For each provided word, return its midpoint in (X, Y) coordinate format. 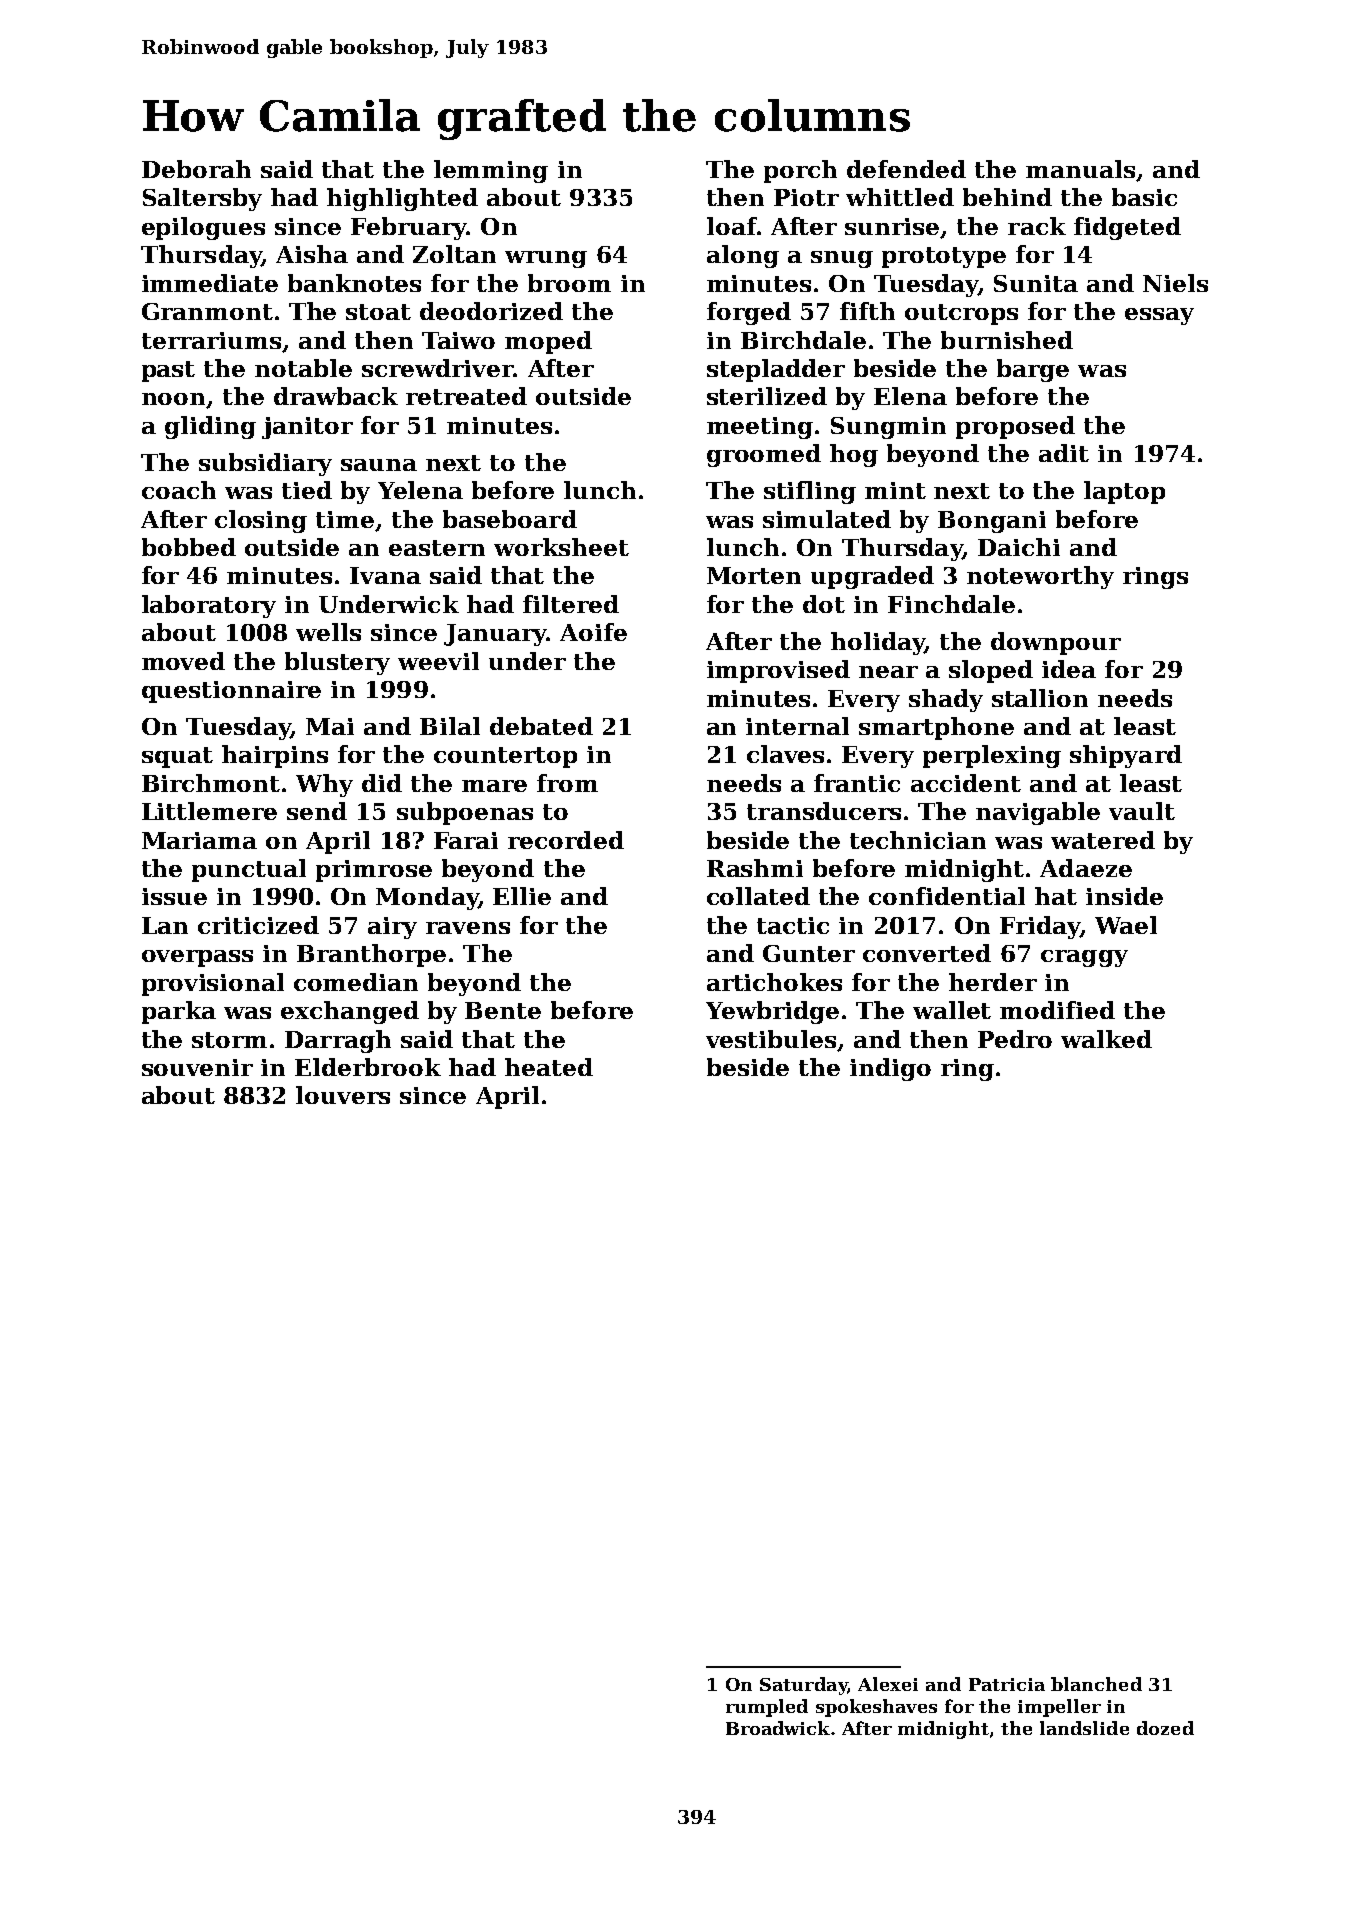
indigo (890, 1069)
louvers (343, 1095)
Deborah (196, 169)
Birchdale (803, 340)
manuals (1080, 169)
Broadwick (778, 1728)
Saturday (803, 1686)
